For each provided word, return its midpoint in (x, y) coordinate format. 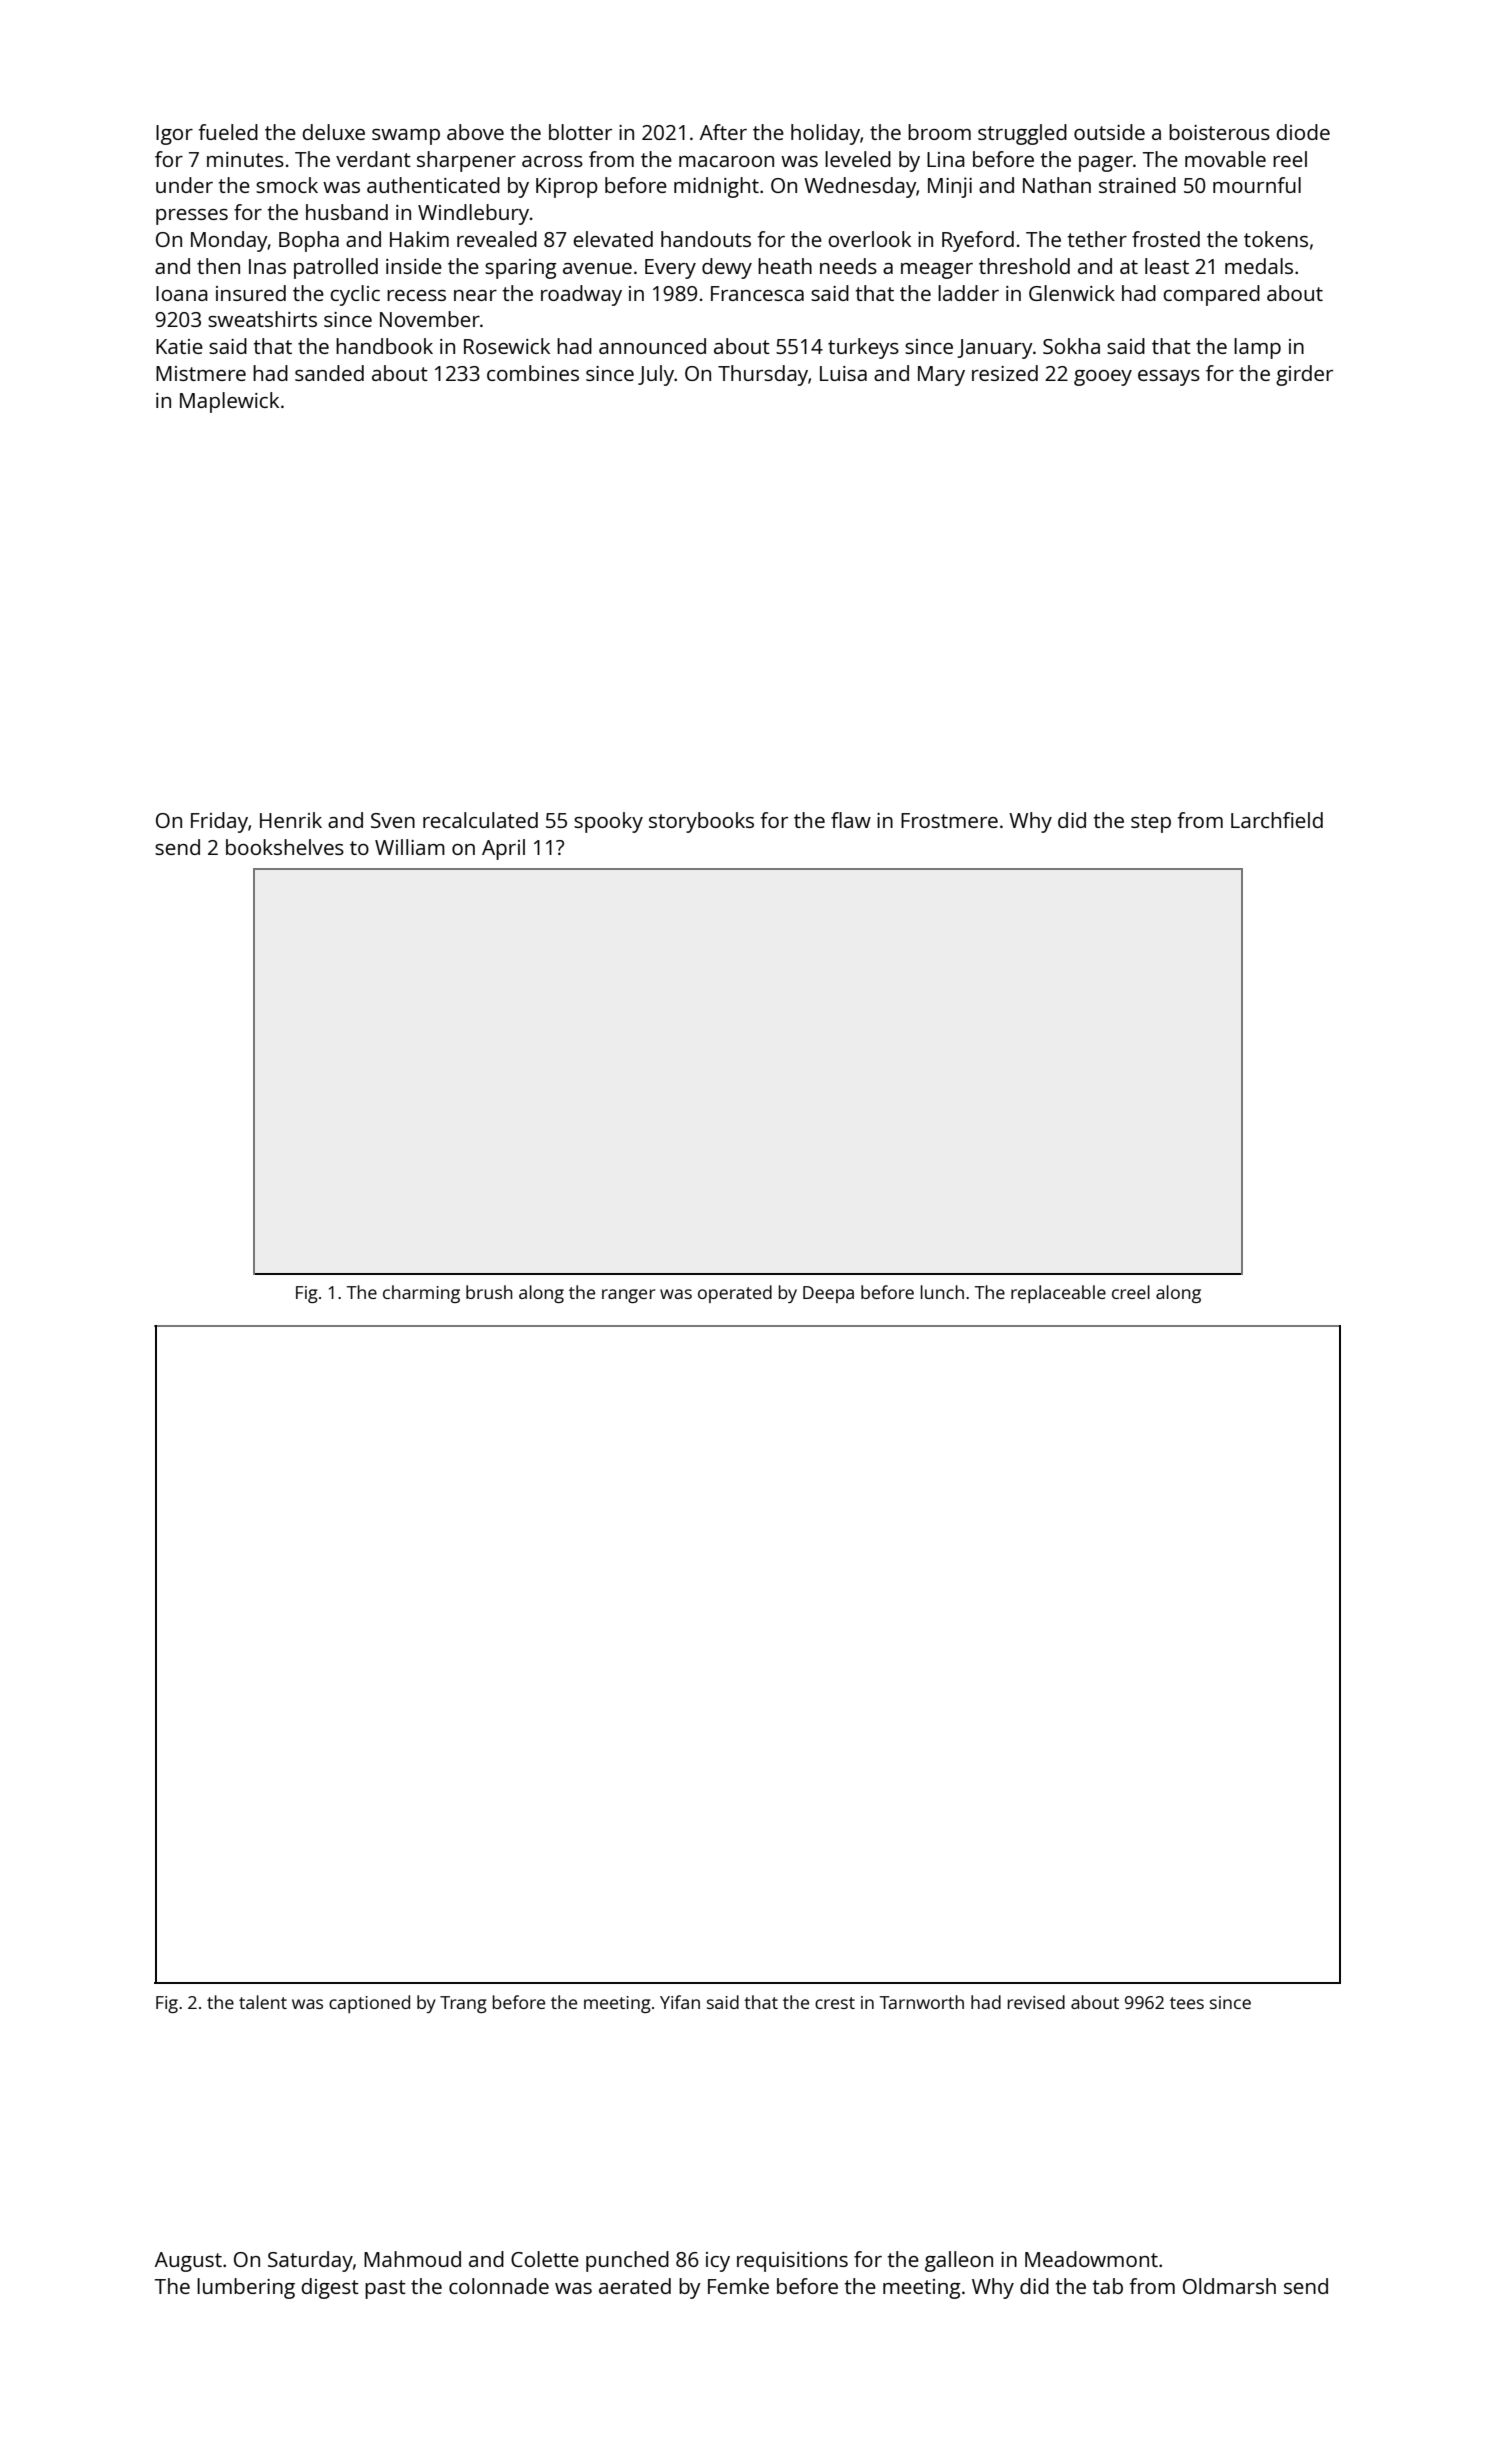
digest (330, 2288)
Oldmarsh (1229, 2286)
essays (1169, 378)
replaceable (1058, 1294)
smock (287, 185)
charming (421, 1294)
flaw (851, 820)
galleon (959, 2261)
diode (1303, 132)
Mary (941, 376)
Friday (219, 822)
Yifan (680, 2002)
